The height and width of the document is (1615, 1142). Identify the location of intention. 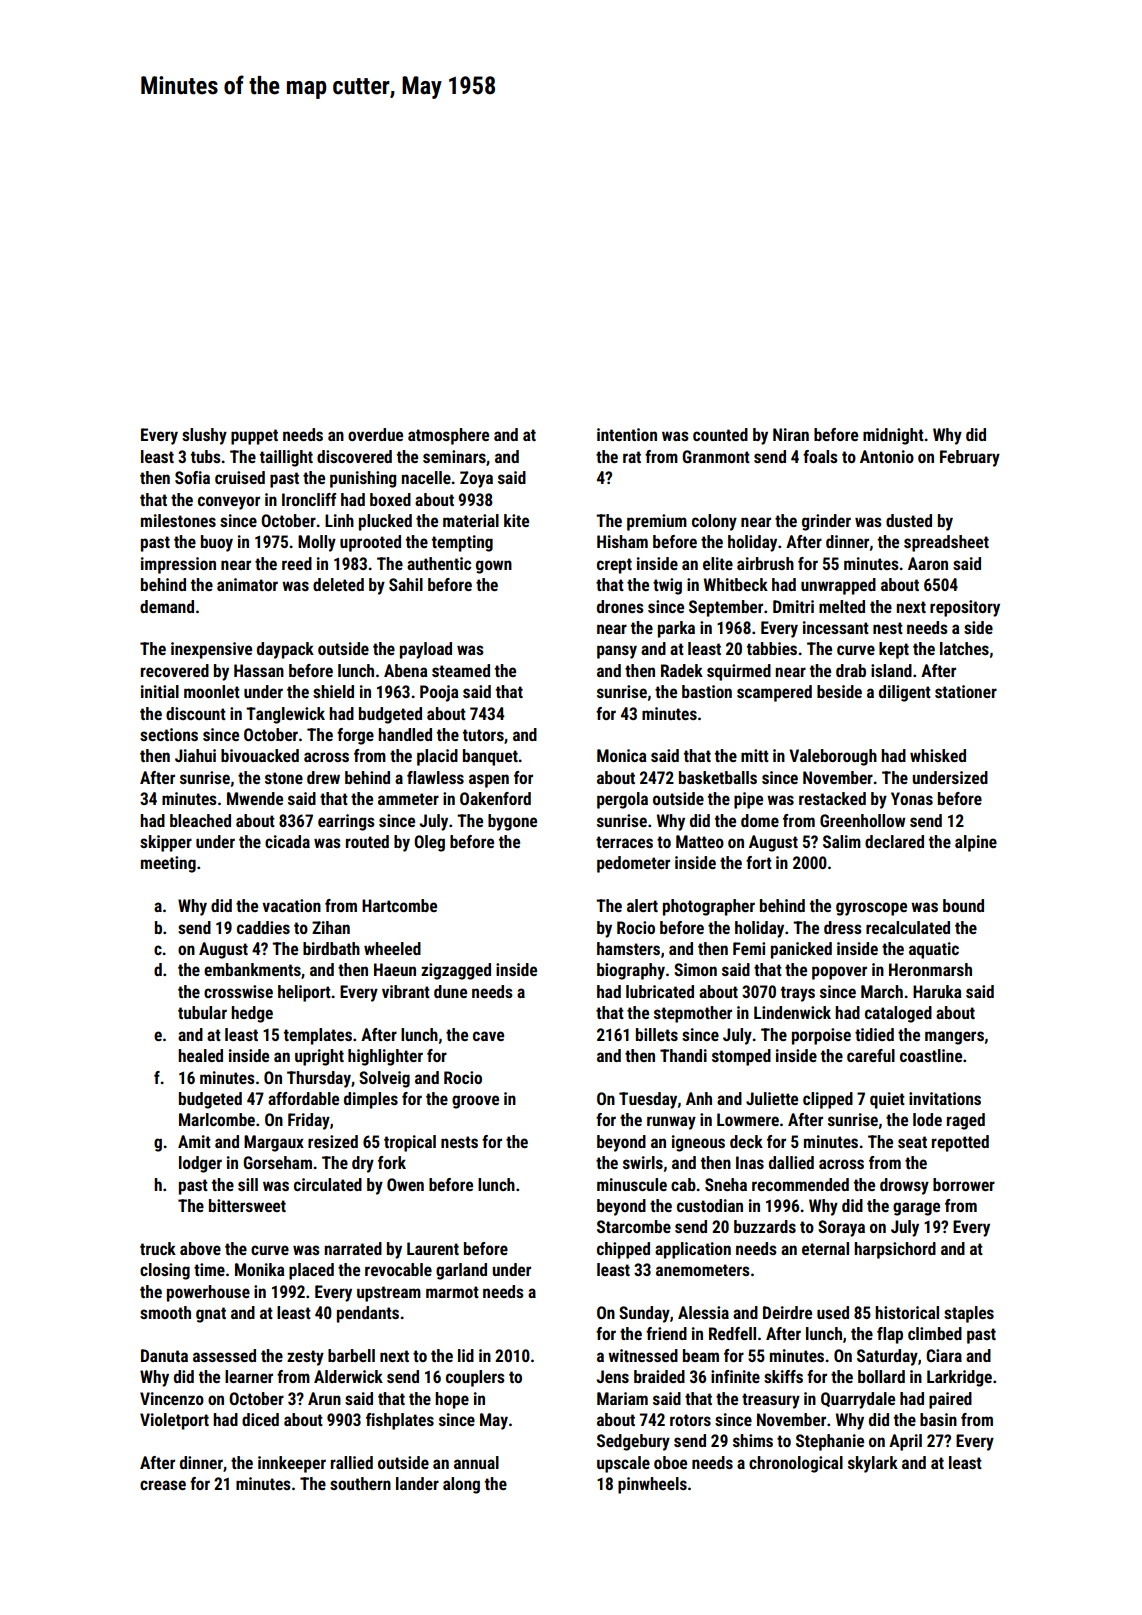
(627, 434).
